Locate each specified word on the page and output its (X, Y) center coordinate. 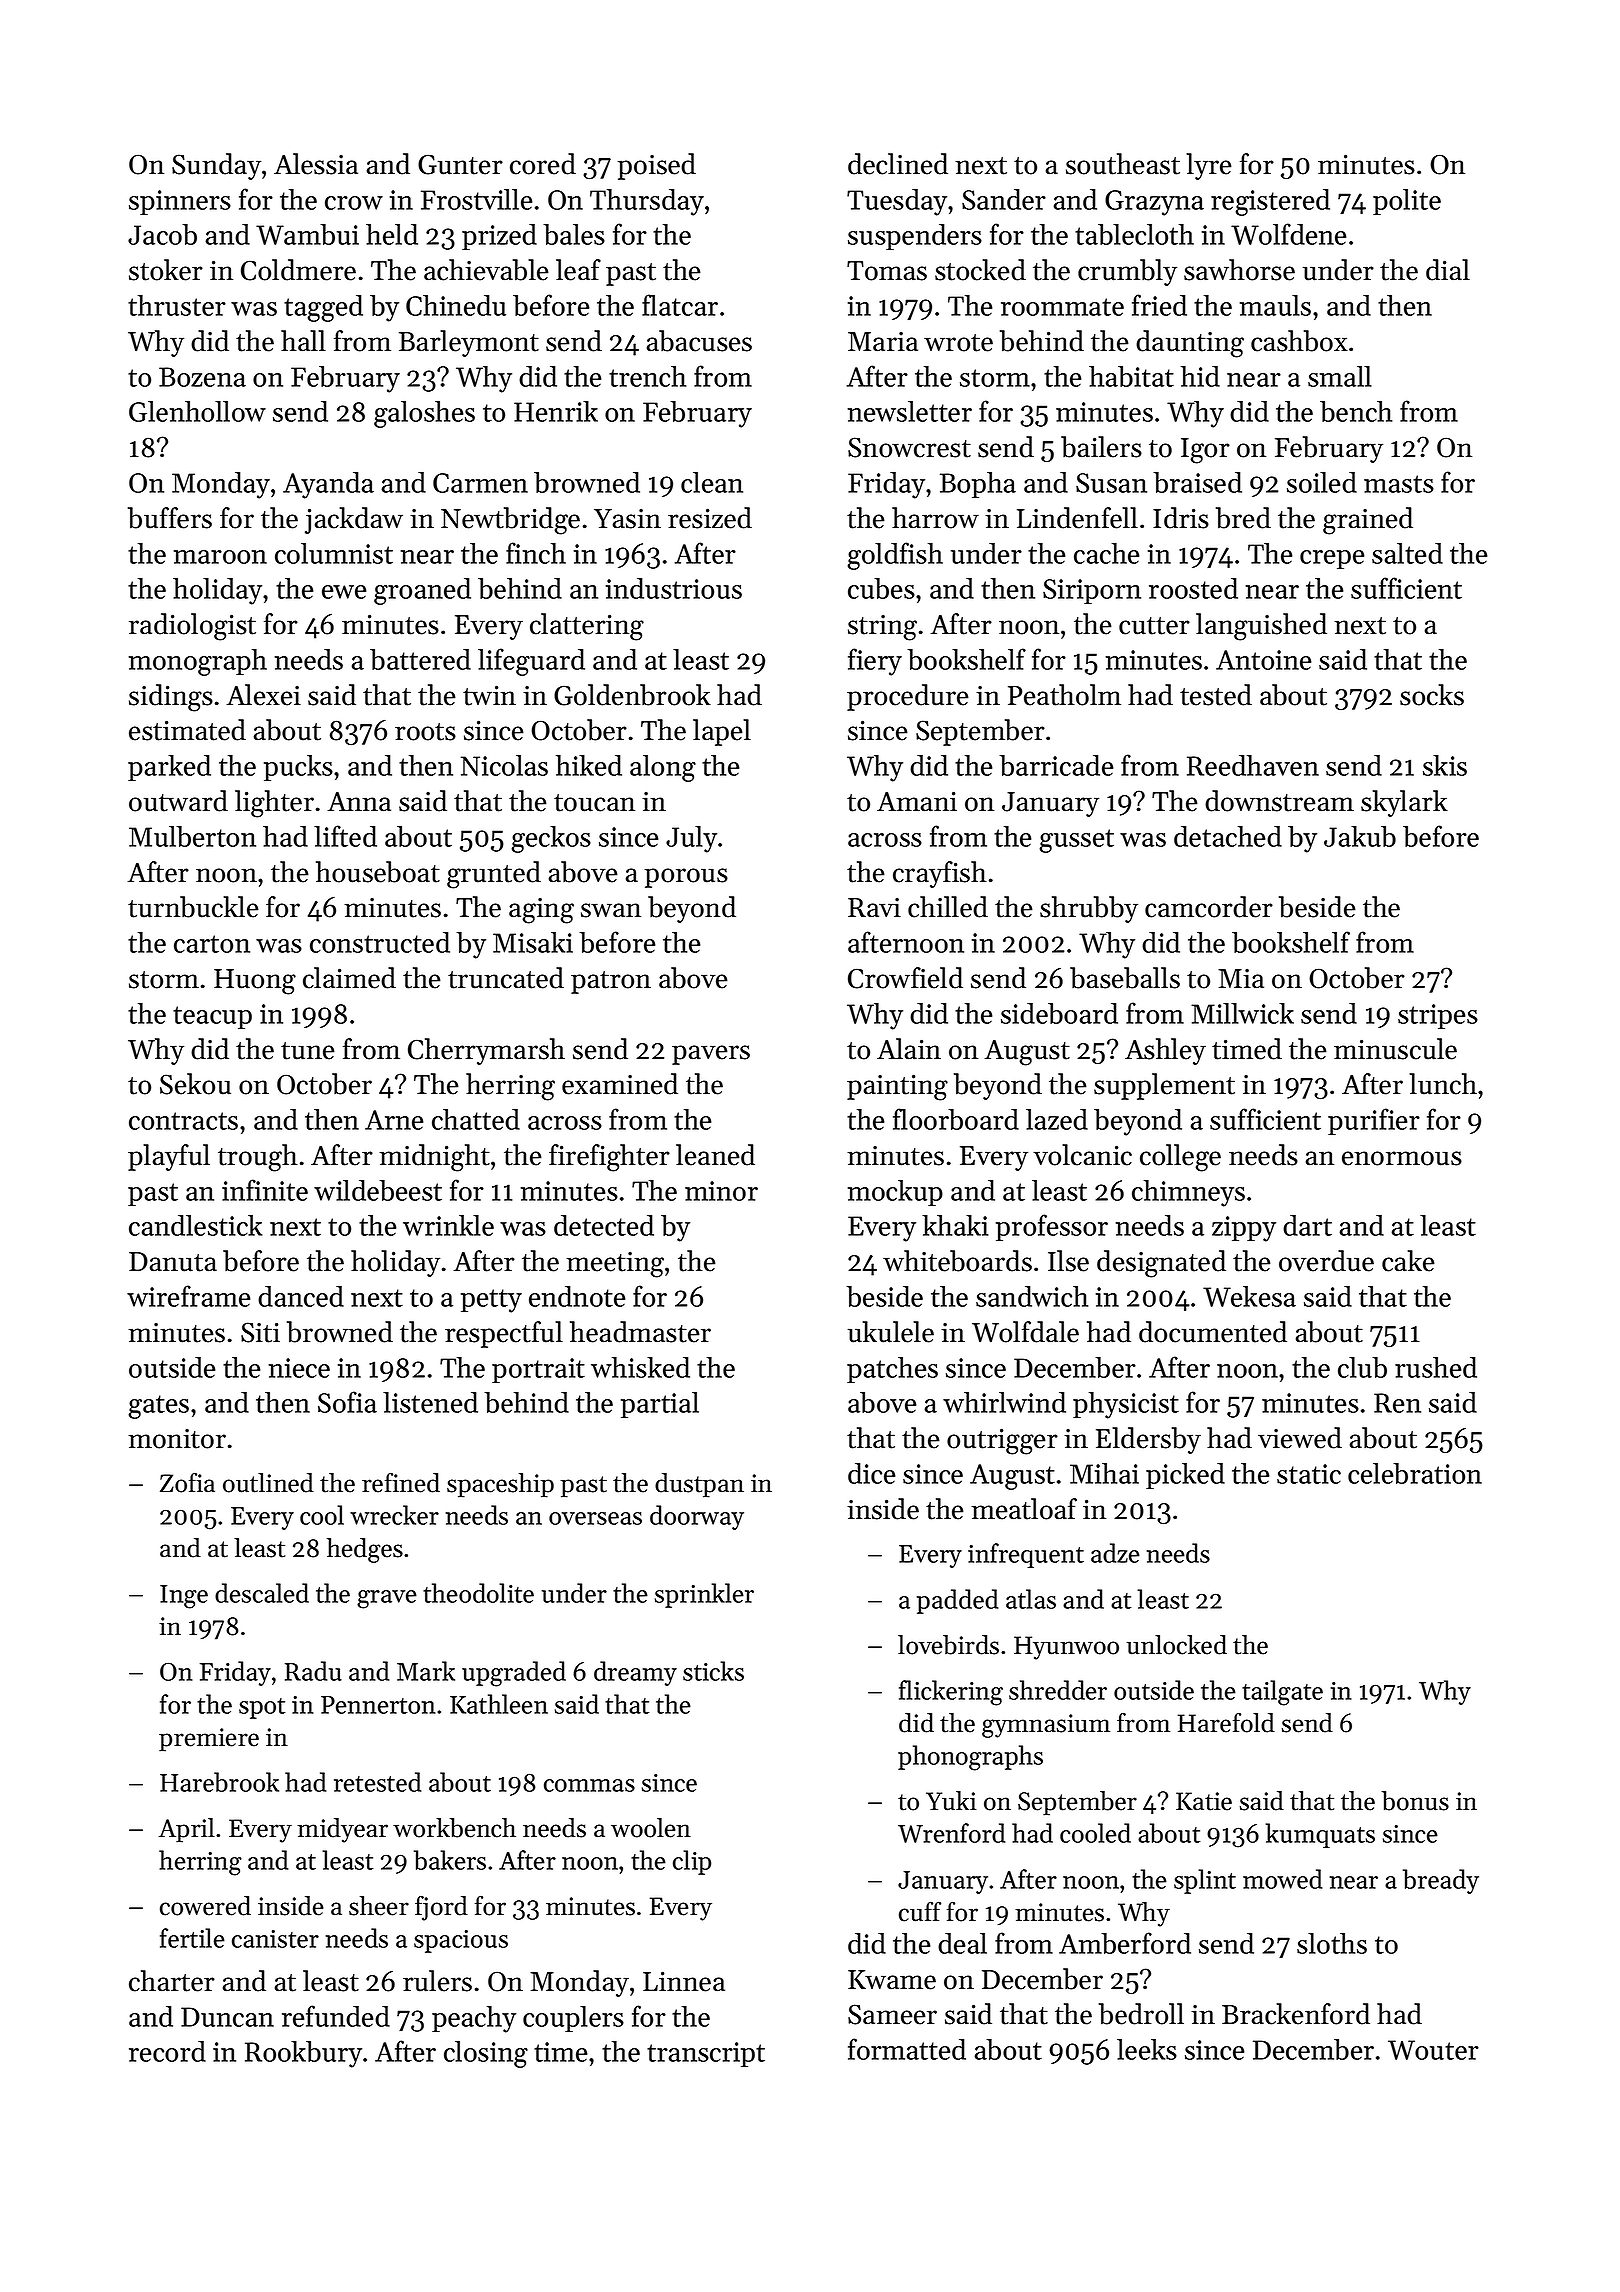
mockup (895, 1193)
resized (710, 518)
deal (962, 1943)
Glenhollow (197, 411)
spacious (461, 1941)
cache (1106, 553)
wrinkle (448, 1225)
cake (1408, 1261)
